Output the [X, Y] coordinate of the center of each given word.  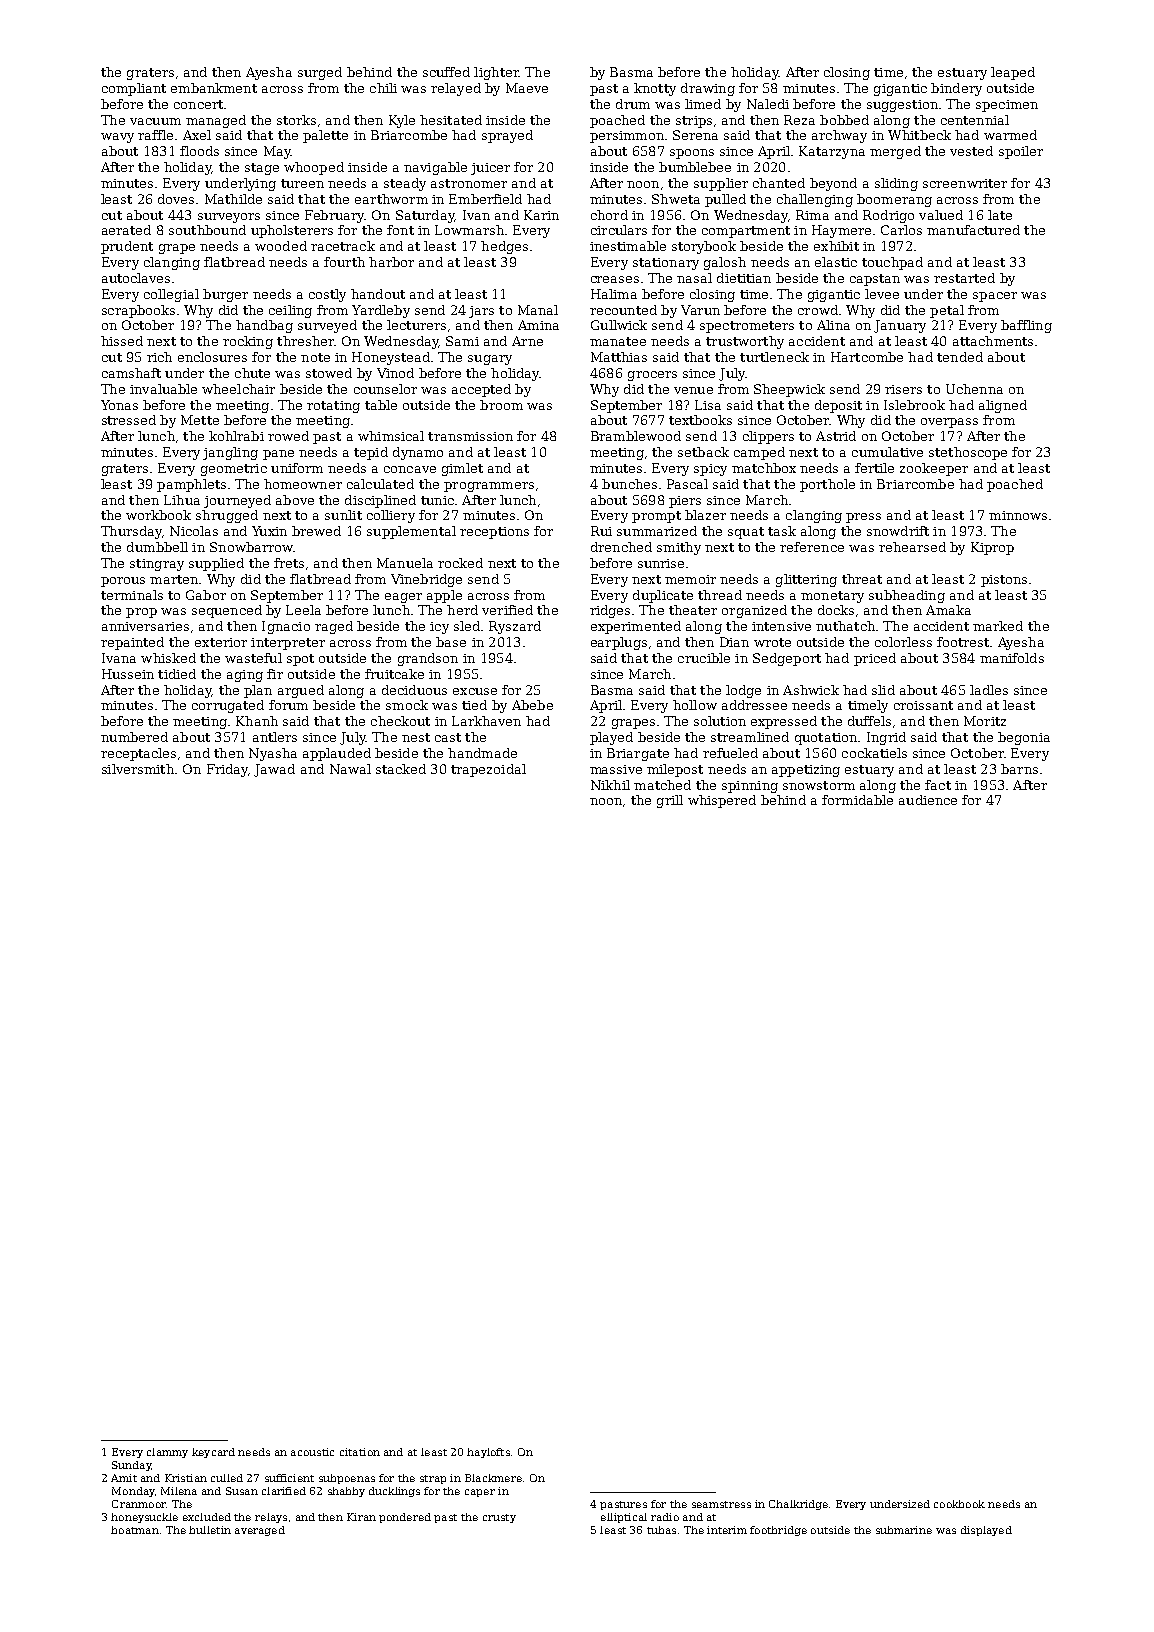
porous [123, 582]
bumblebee [695, 167]
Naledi [768, 104]
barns [1019, 769]
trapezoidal [488, 770]
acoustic [312, 1452]
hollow [695, 705]
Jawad [274, 770]
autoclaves [136, 278]
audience [928, 800]
